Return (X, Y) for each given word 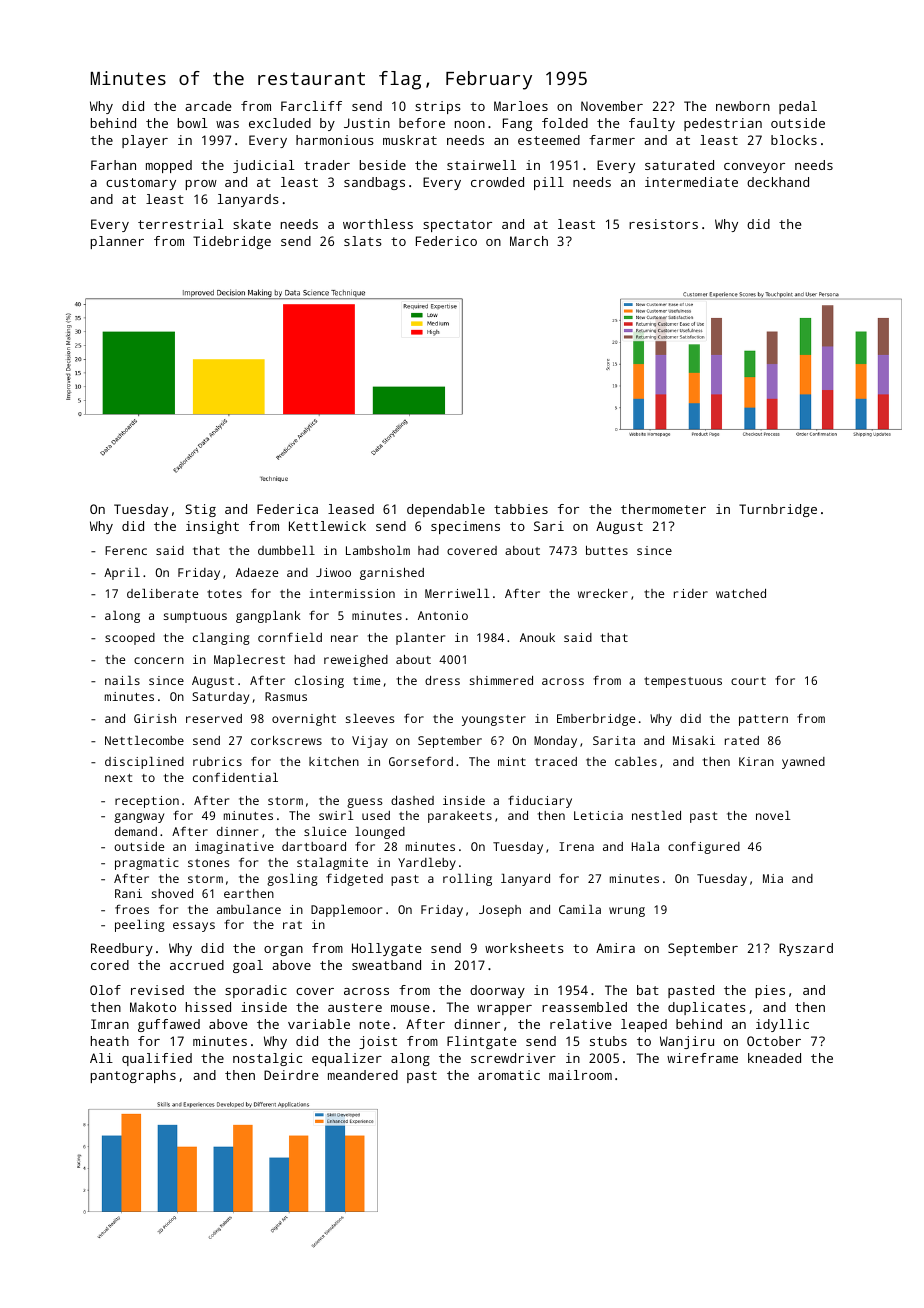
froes (132, 909)
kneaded (774, 1058)
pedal (798, 107)
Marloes (521, 106)
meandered (363, 1075)
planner (117, 242)
